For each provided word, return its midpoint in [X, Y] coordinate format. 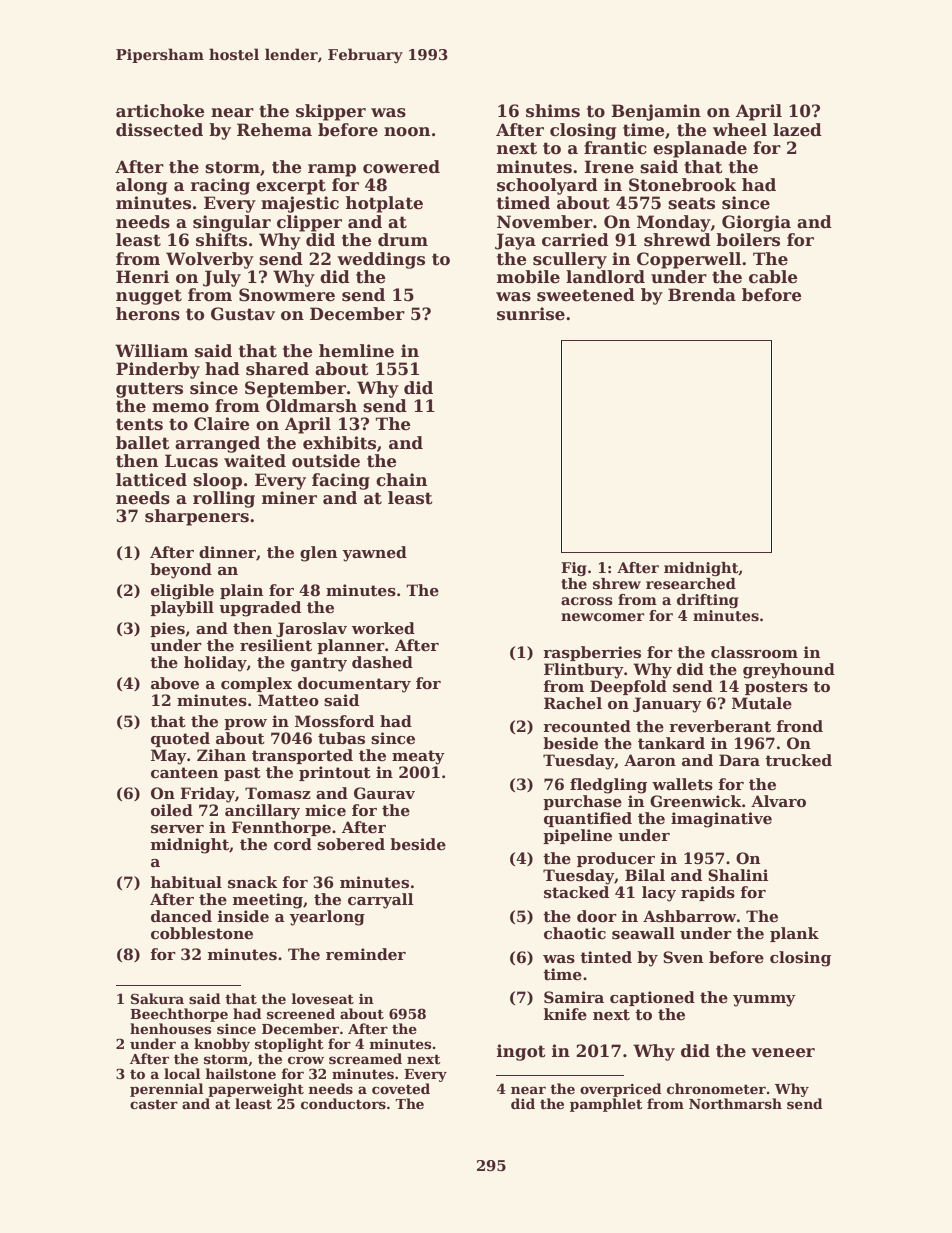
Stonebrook [683, 185]
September [295, 389]
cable [773, 277]
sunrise [531, 314]
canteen [184, 772]
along [141, 186]
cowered [401, 167]
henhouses [170, 1028]
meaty [418, 757]
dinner [227, 552]
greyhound [789, 671]
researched [691, 584]
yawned [374, 554]
